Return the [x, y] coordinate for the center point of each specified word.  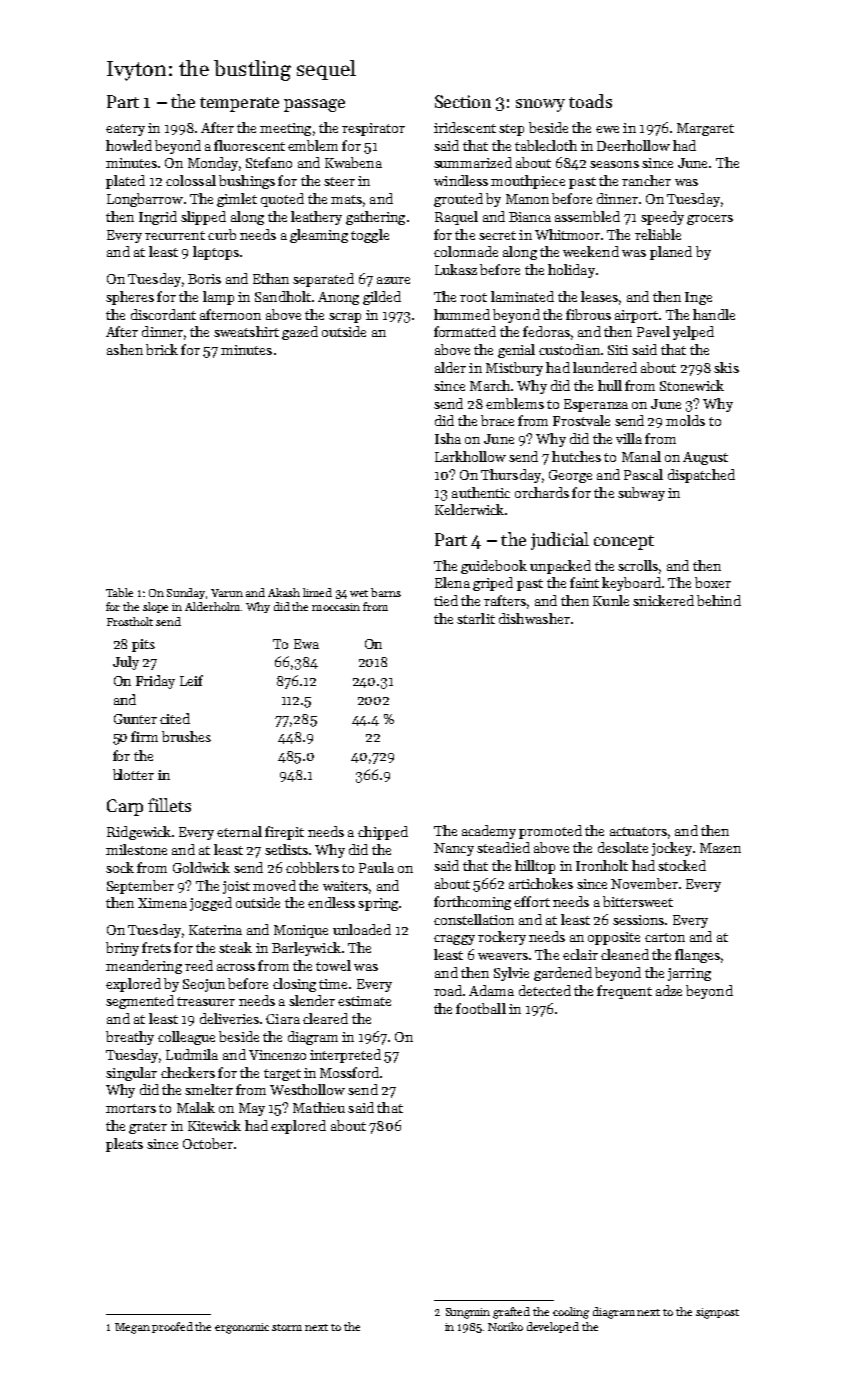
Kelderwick [469, 509]
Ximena [162, 903]
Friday [155, 682]
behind [719, 600]
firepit [284, 833]
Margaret [705, 129]
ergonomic [242, 1328]
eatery [125, 130]
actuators [638, 831]
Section [463, 101]
